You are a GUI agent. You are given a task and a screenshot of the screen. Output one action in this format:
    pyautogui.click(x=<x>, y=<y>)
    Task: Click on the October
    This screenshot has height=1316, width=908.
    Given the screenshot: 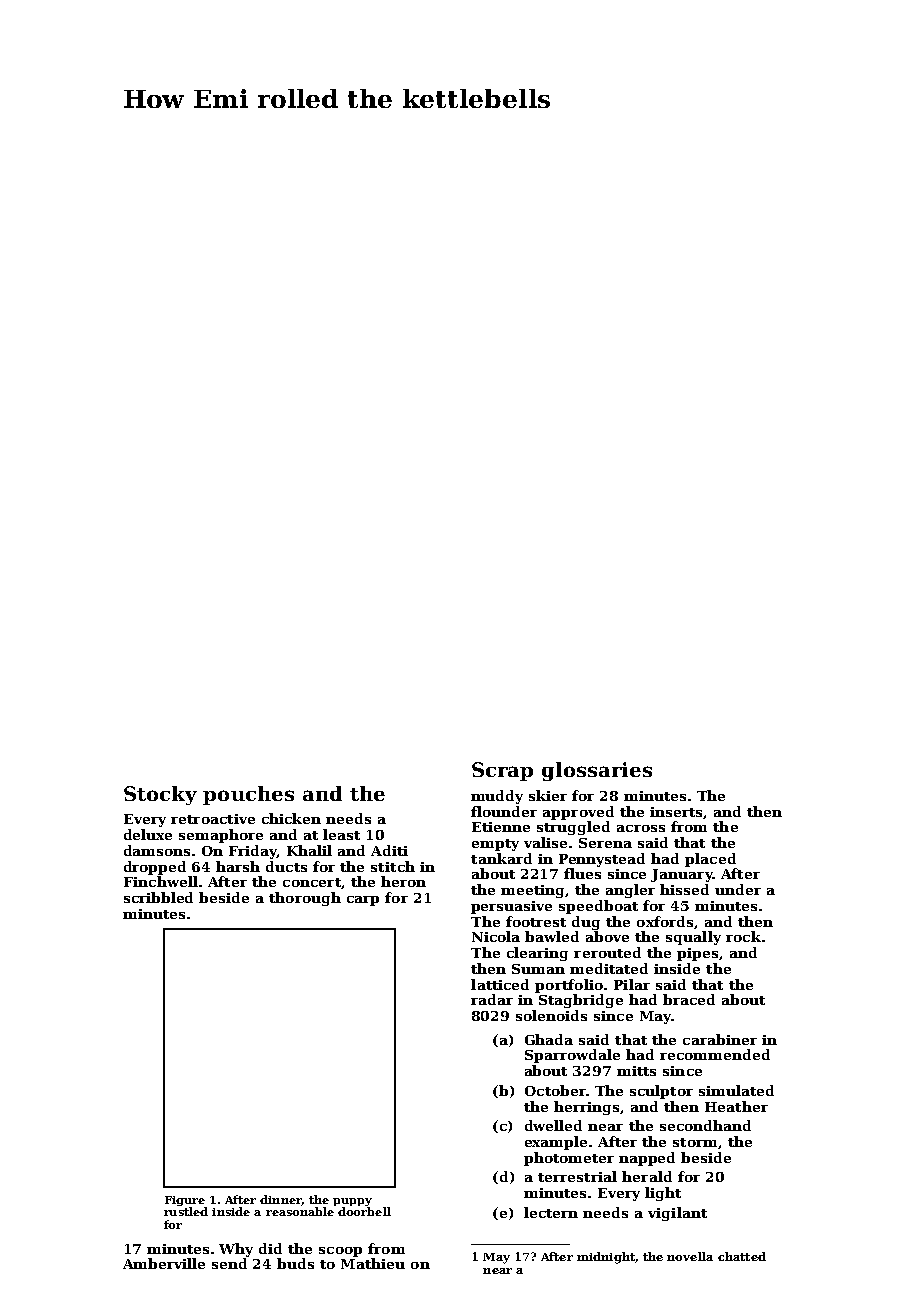 What is the action you would take?
    pyautogui.click(x=555, y=1090)
